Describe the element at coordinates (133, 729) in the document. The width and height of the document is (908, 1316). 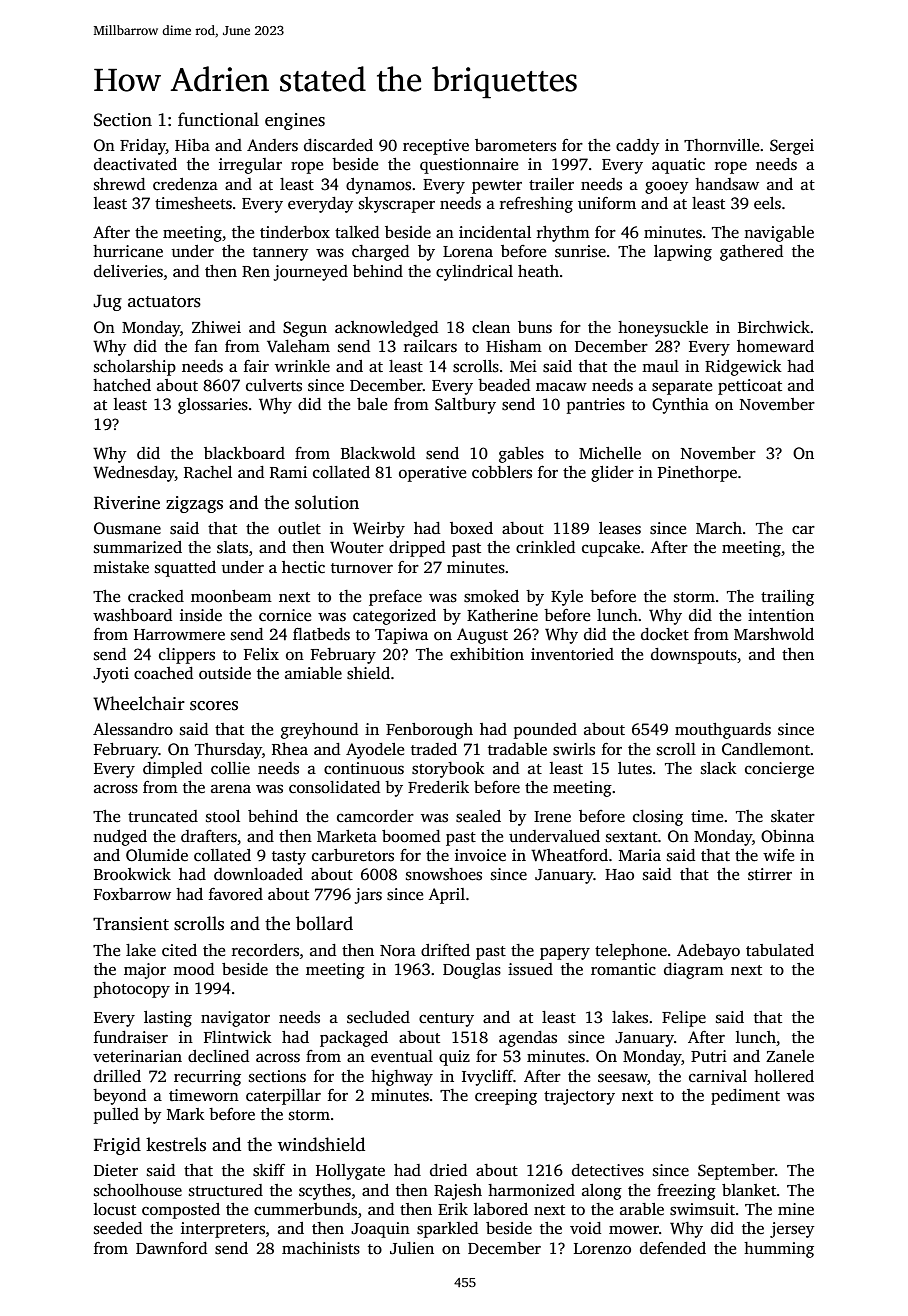
I see `Alessandro` at that location.
